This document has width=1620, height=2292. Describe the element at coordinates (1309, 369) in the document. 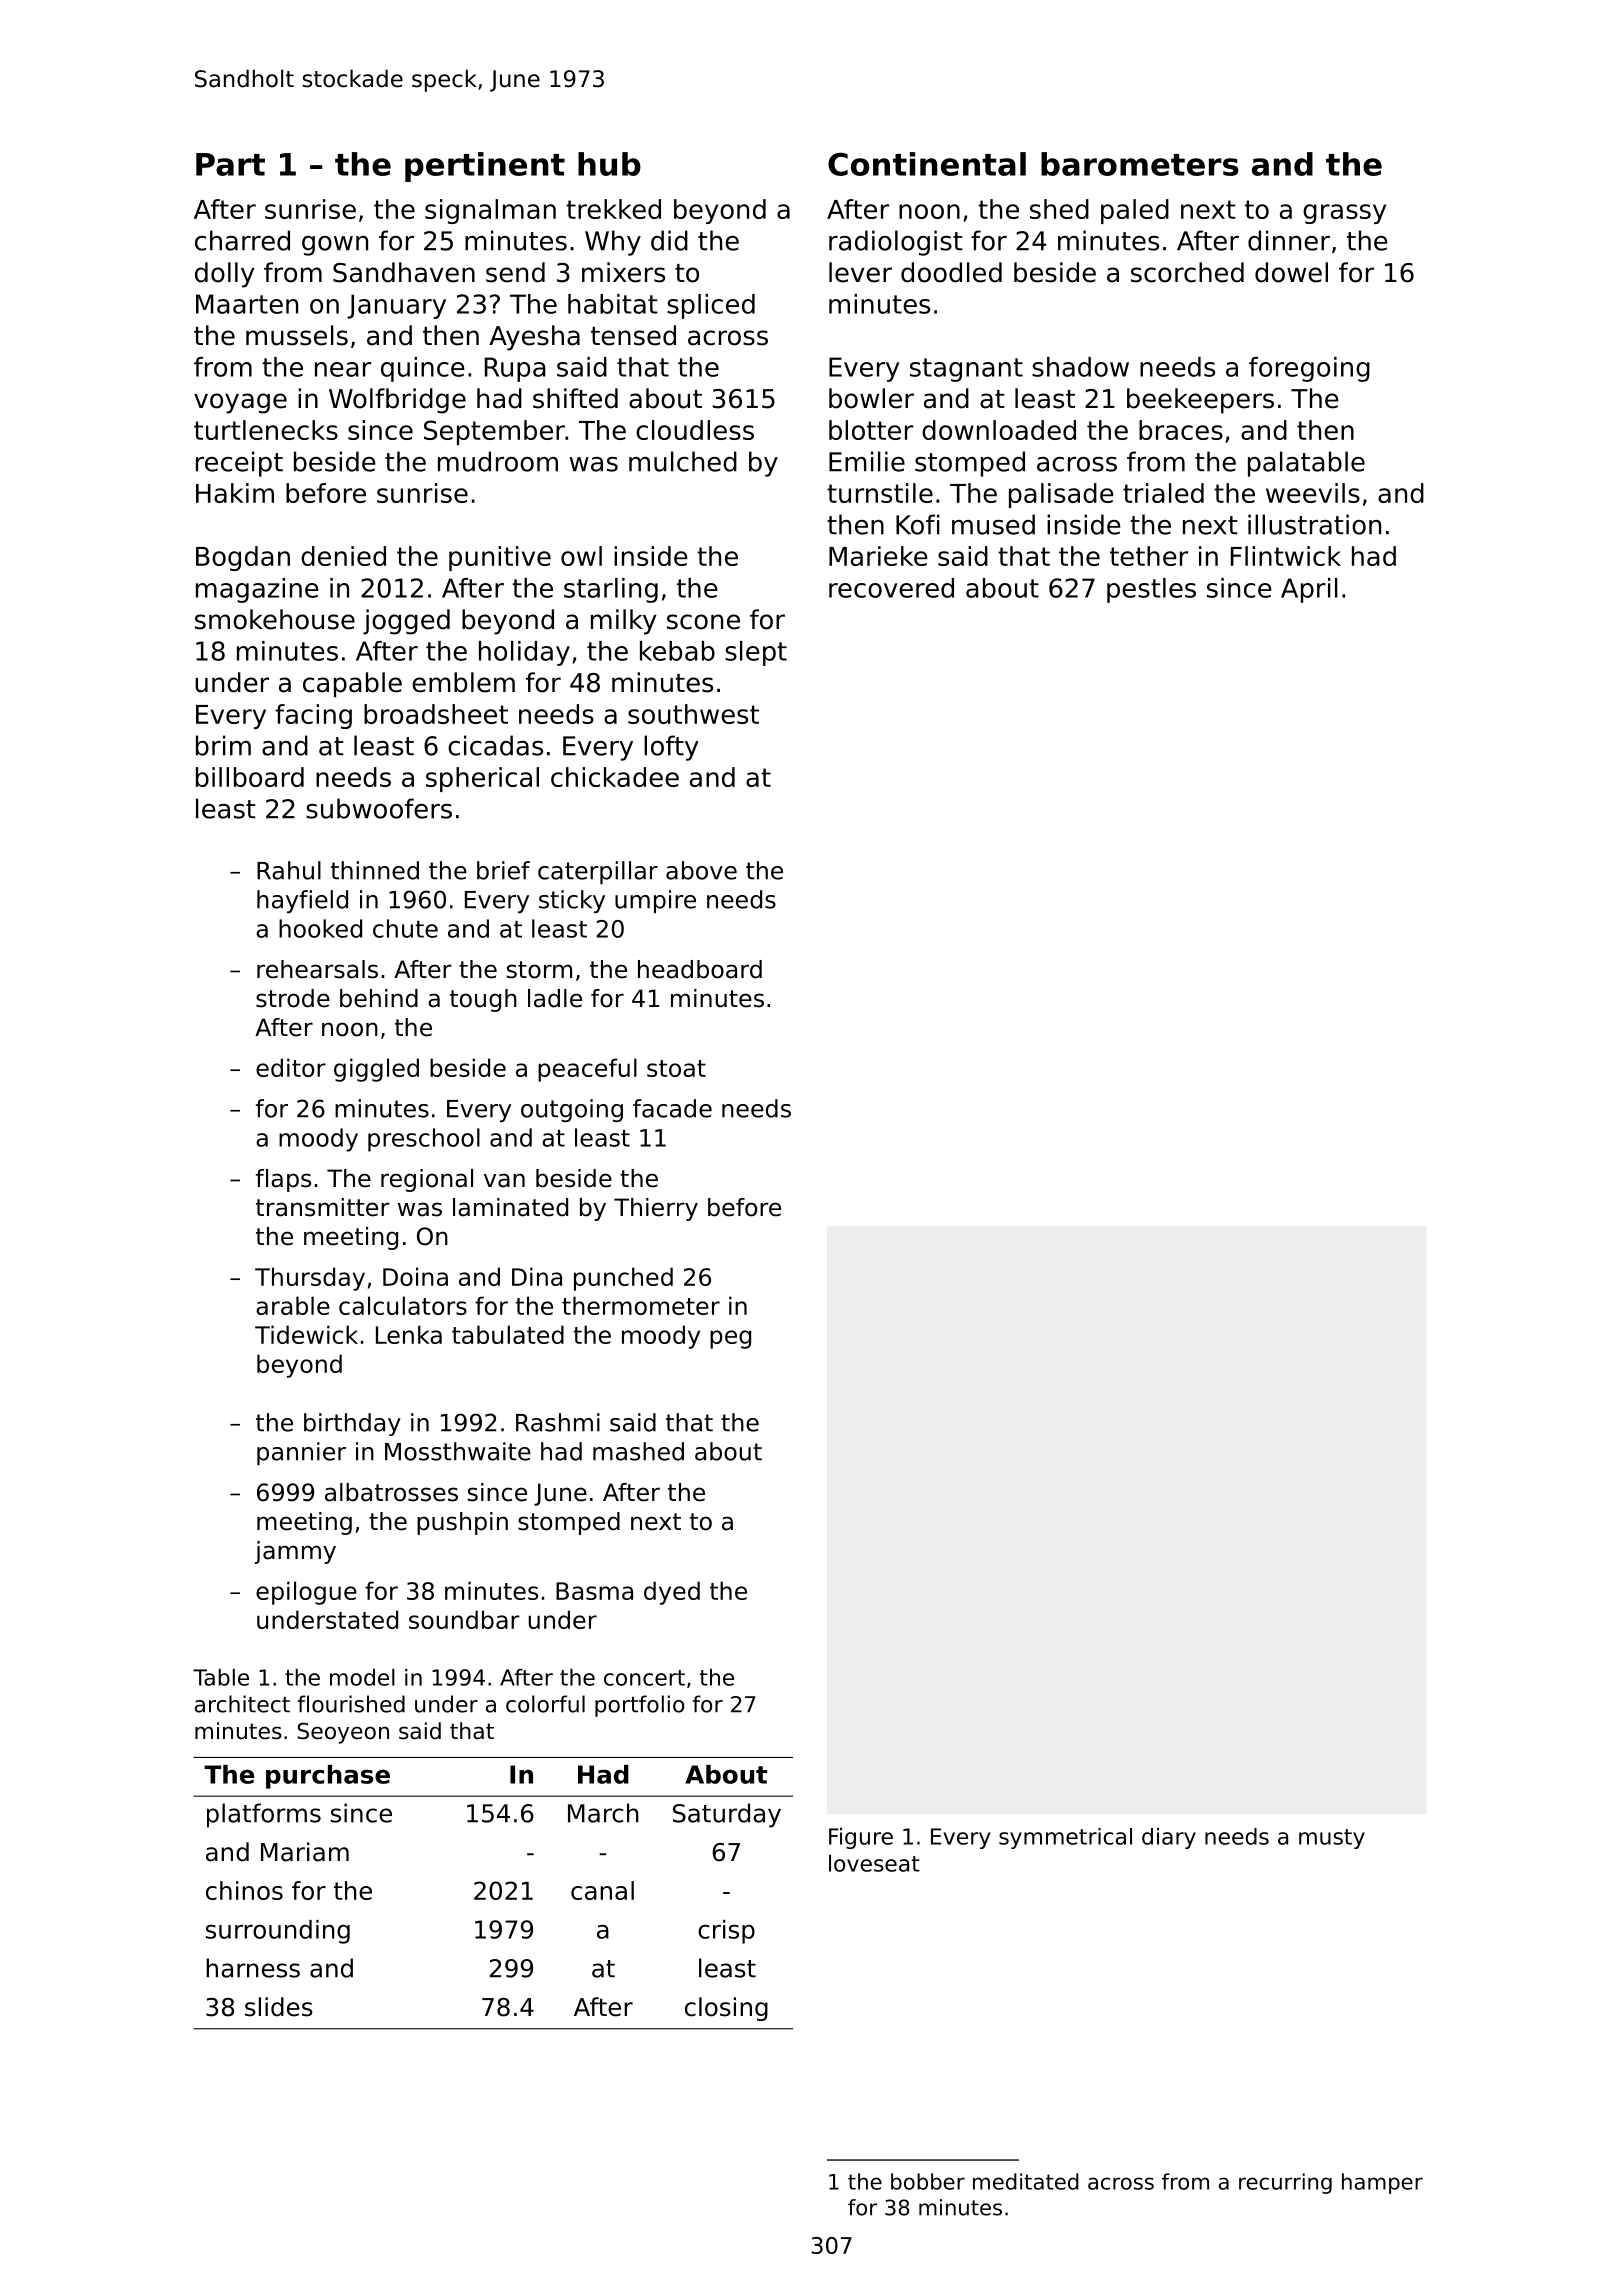

I see `foregoing` at that location.
